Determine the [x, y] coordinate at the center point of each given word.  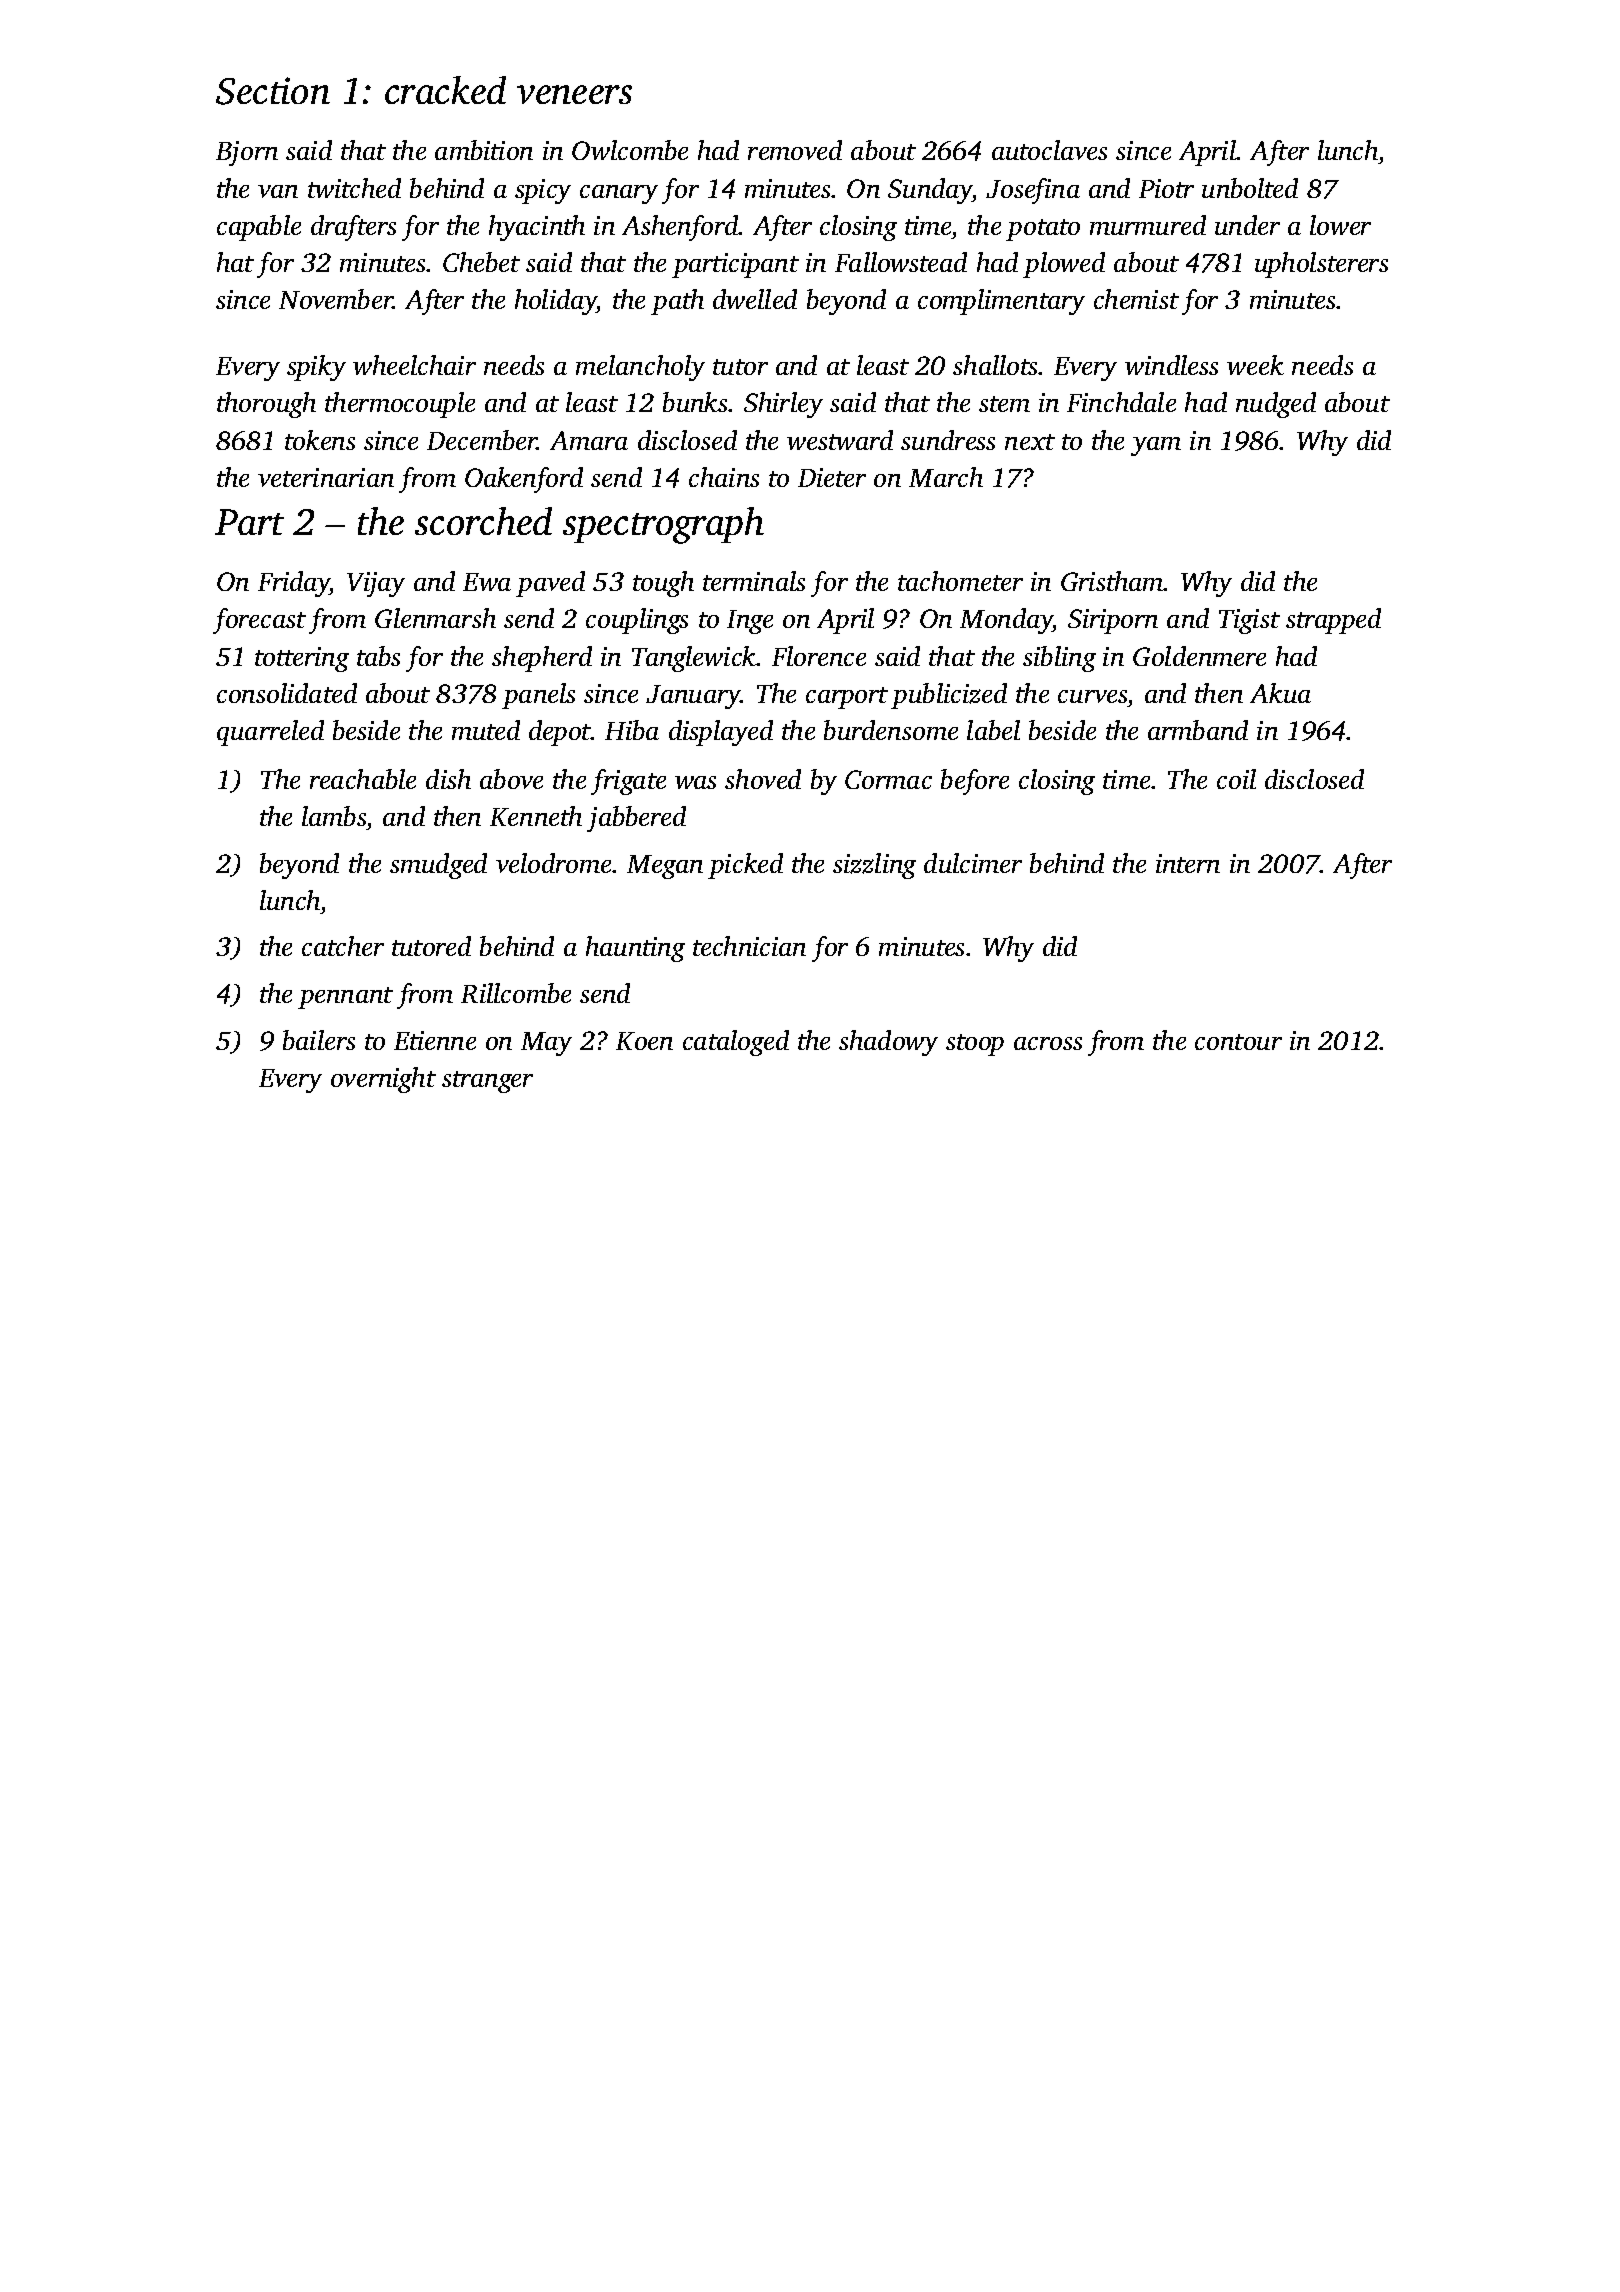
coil [1236, 779]
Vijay [376, 584]
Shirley [783, 405]
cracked [445, 90]
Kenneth [536, 816]
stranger [487, 1082]
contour [1238, 1042]
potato [1043, 230]
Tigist [1249, 621]
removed [795, 150]
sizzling [874, 866]
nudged [1276, 405]
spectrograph [663, 525]
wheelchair [414, 365]
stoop [975, 1045]
